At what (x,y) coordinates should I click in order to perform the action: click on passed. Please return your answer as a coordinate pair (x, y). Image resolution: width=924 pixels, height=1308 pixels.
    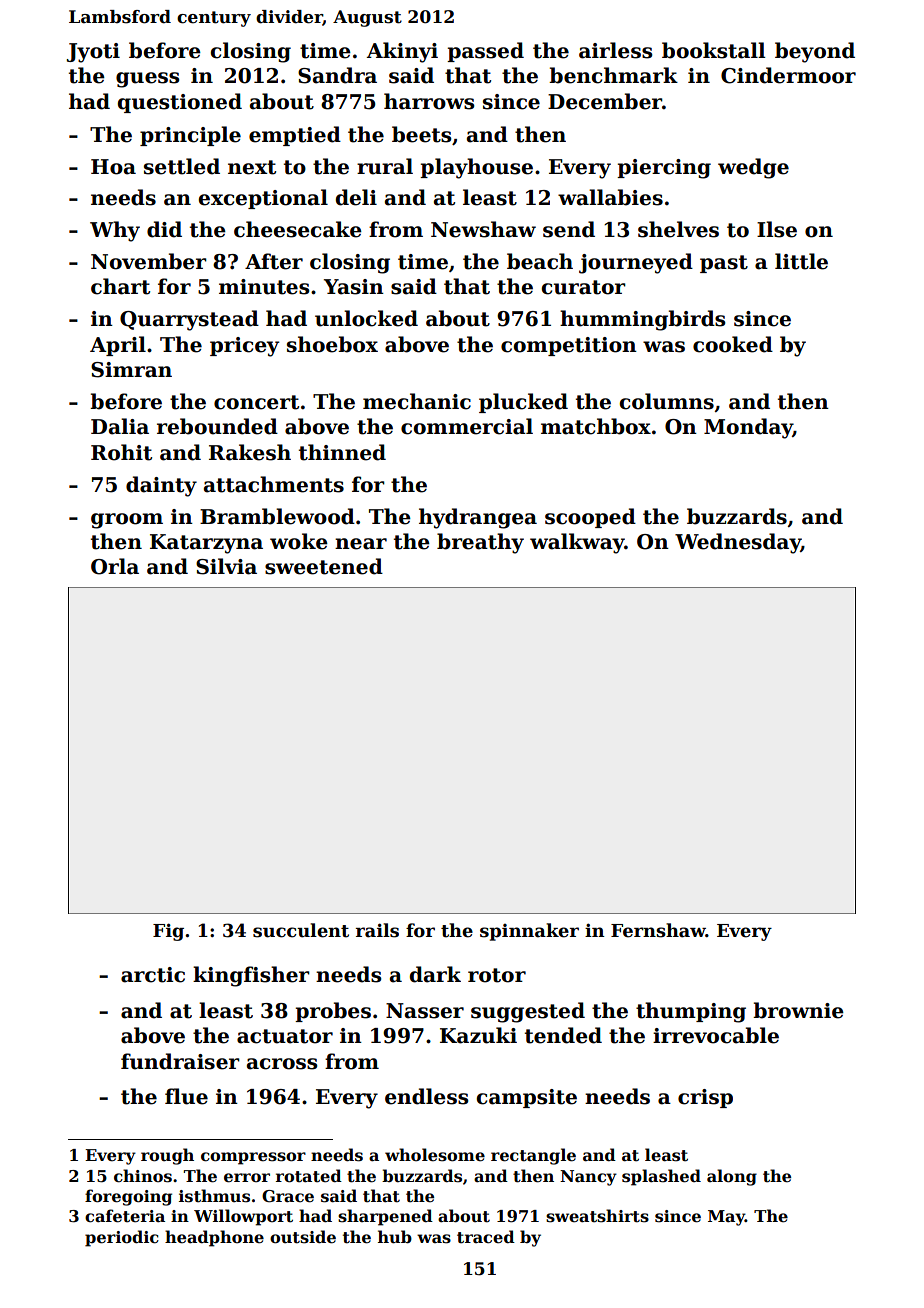
    Looking at the image, I should click on (485, 52).
